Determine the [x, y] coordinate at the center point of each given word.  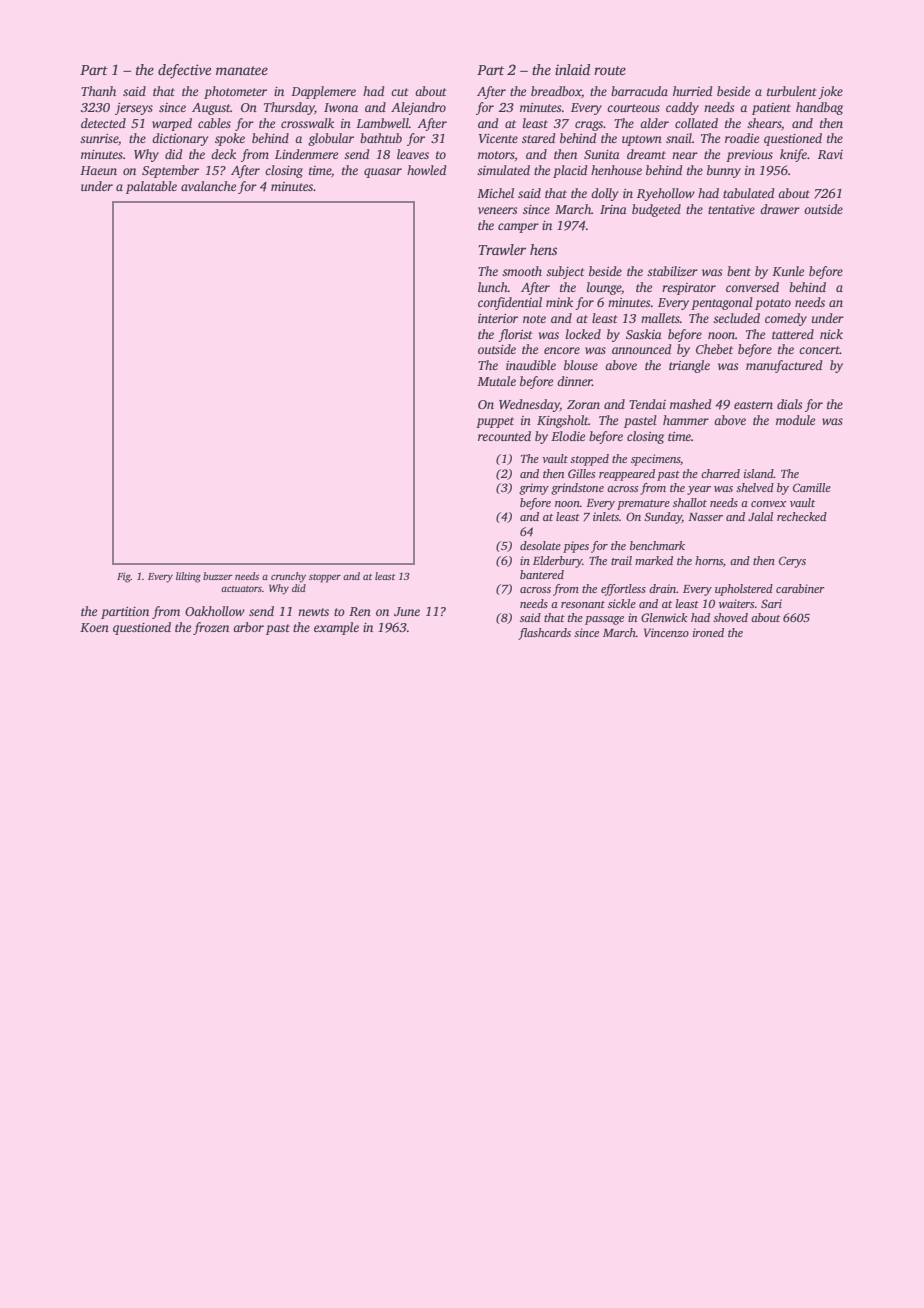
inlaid [572, 69]
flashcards [544, 634]
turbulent [792, 91]
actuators [241, 589]
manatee [242, 70]
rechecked [802, 516]
